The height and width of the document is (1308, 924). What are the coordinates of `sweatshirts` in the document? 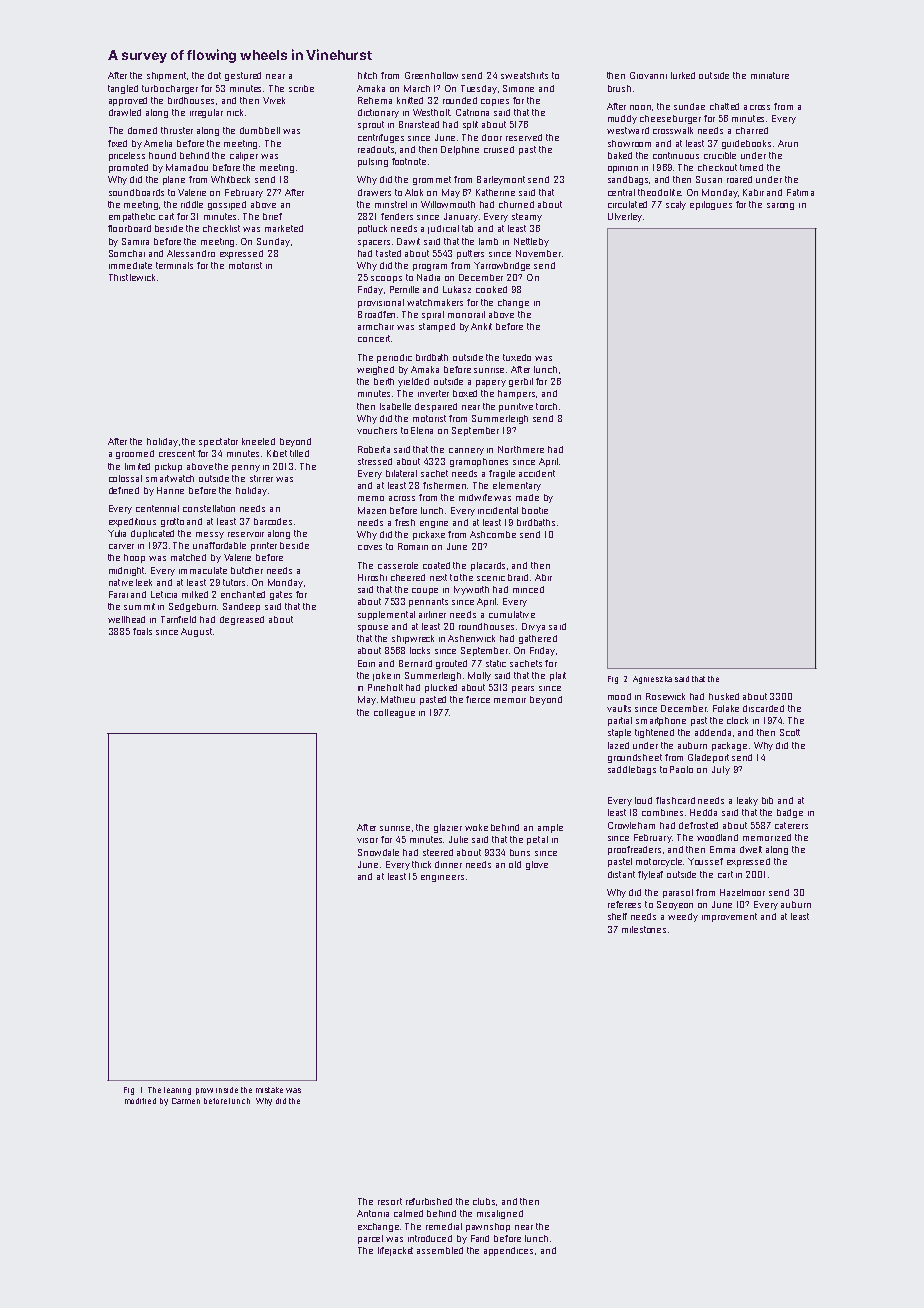 It's located at (524, 75).
